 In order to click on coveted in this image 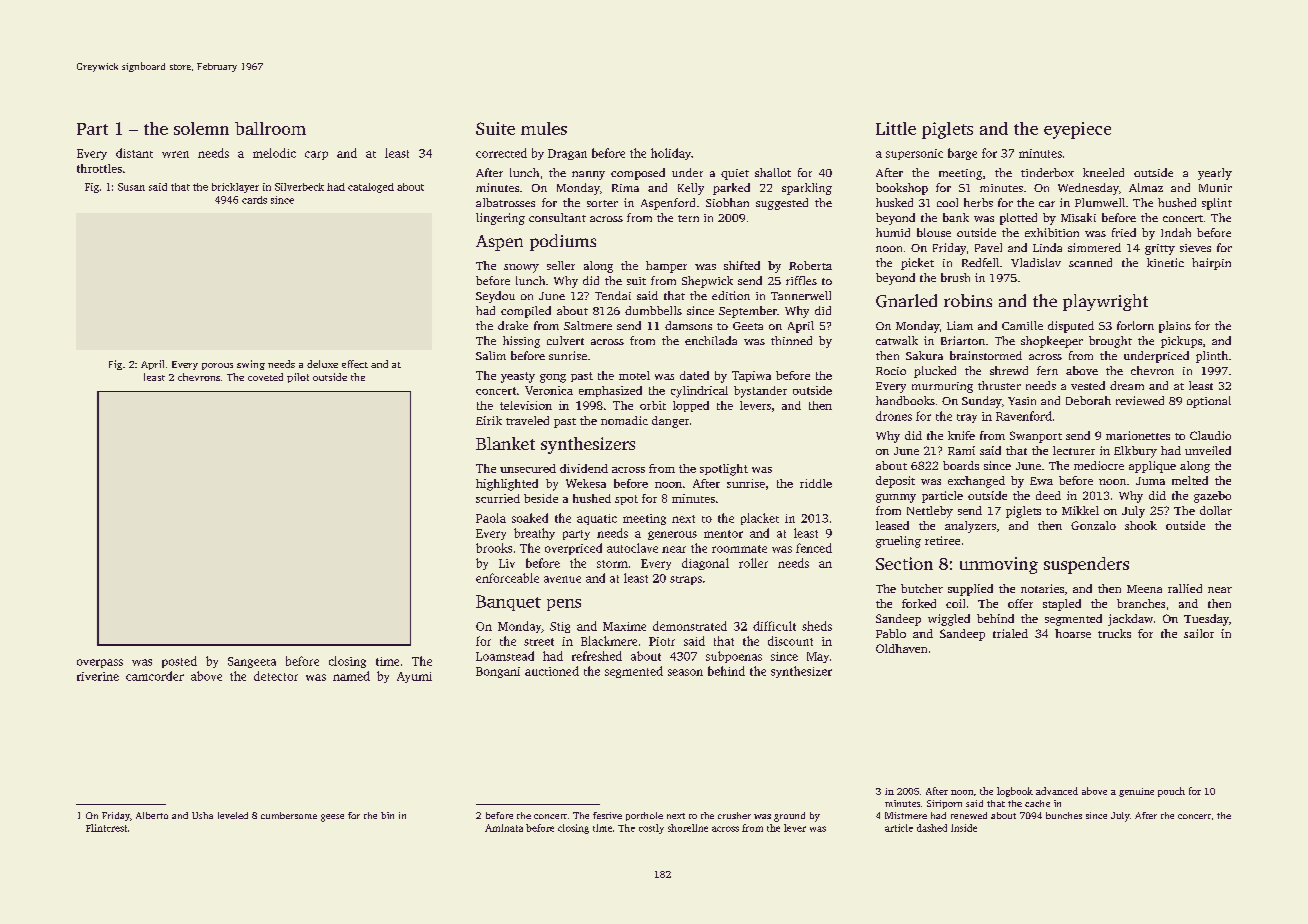, I will do `click(265, 377)`.
